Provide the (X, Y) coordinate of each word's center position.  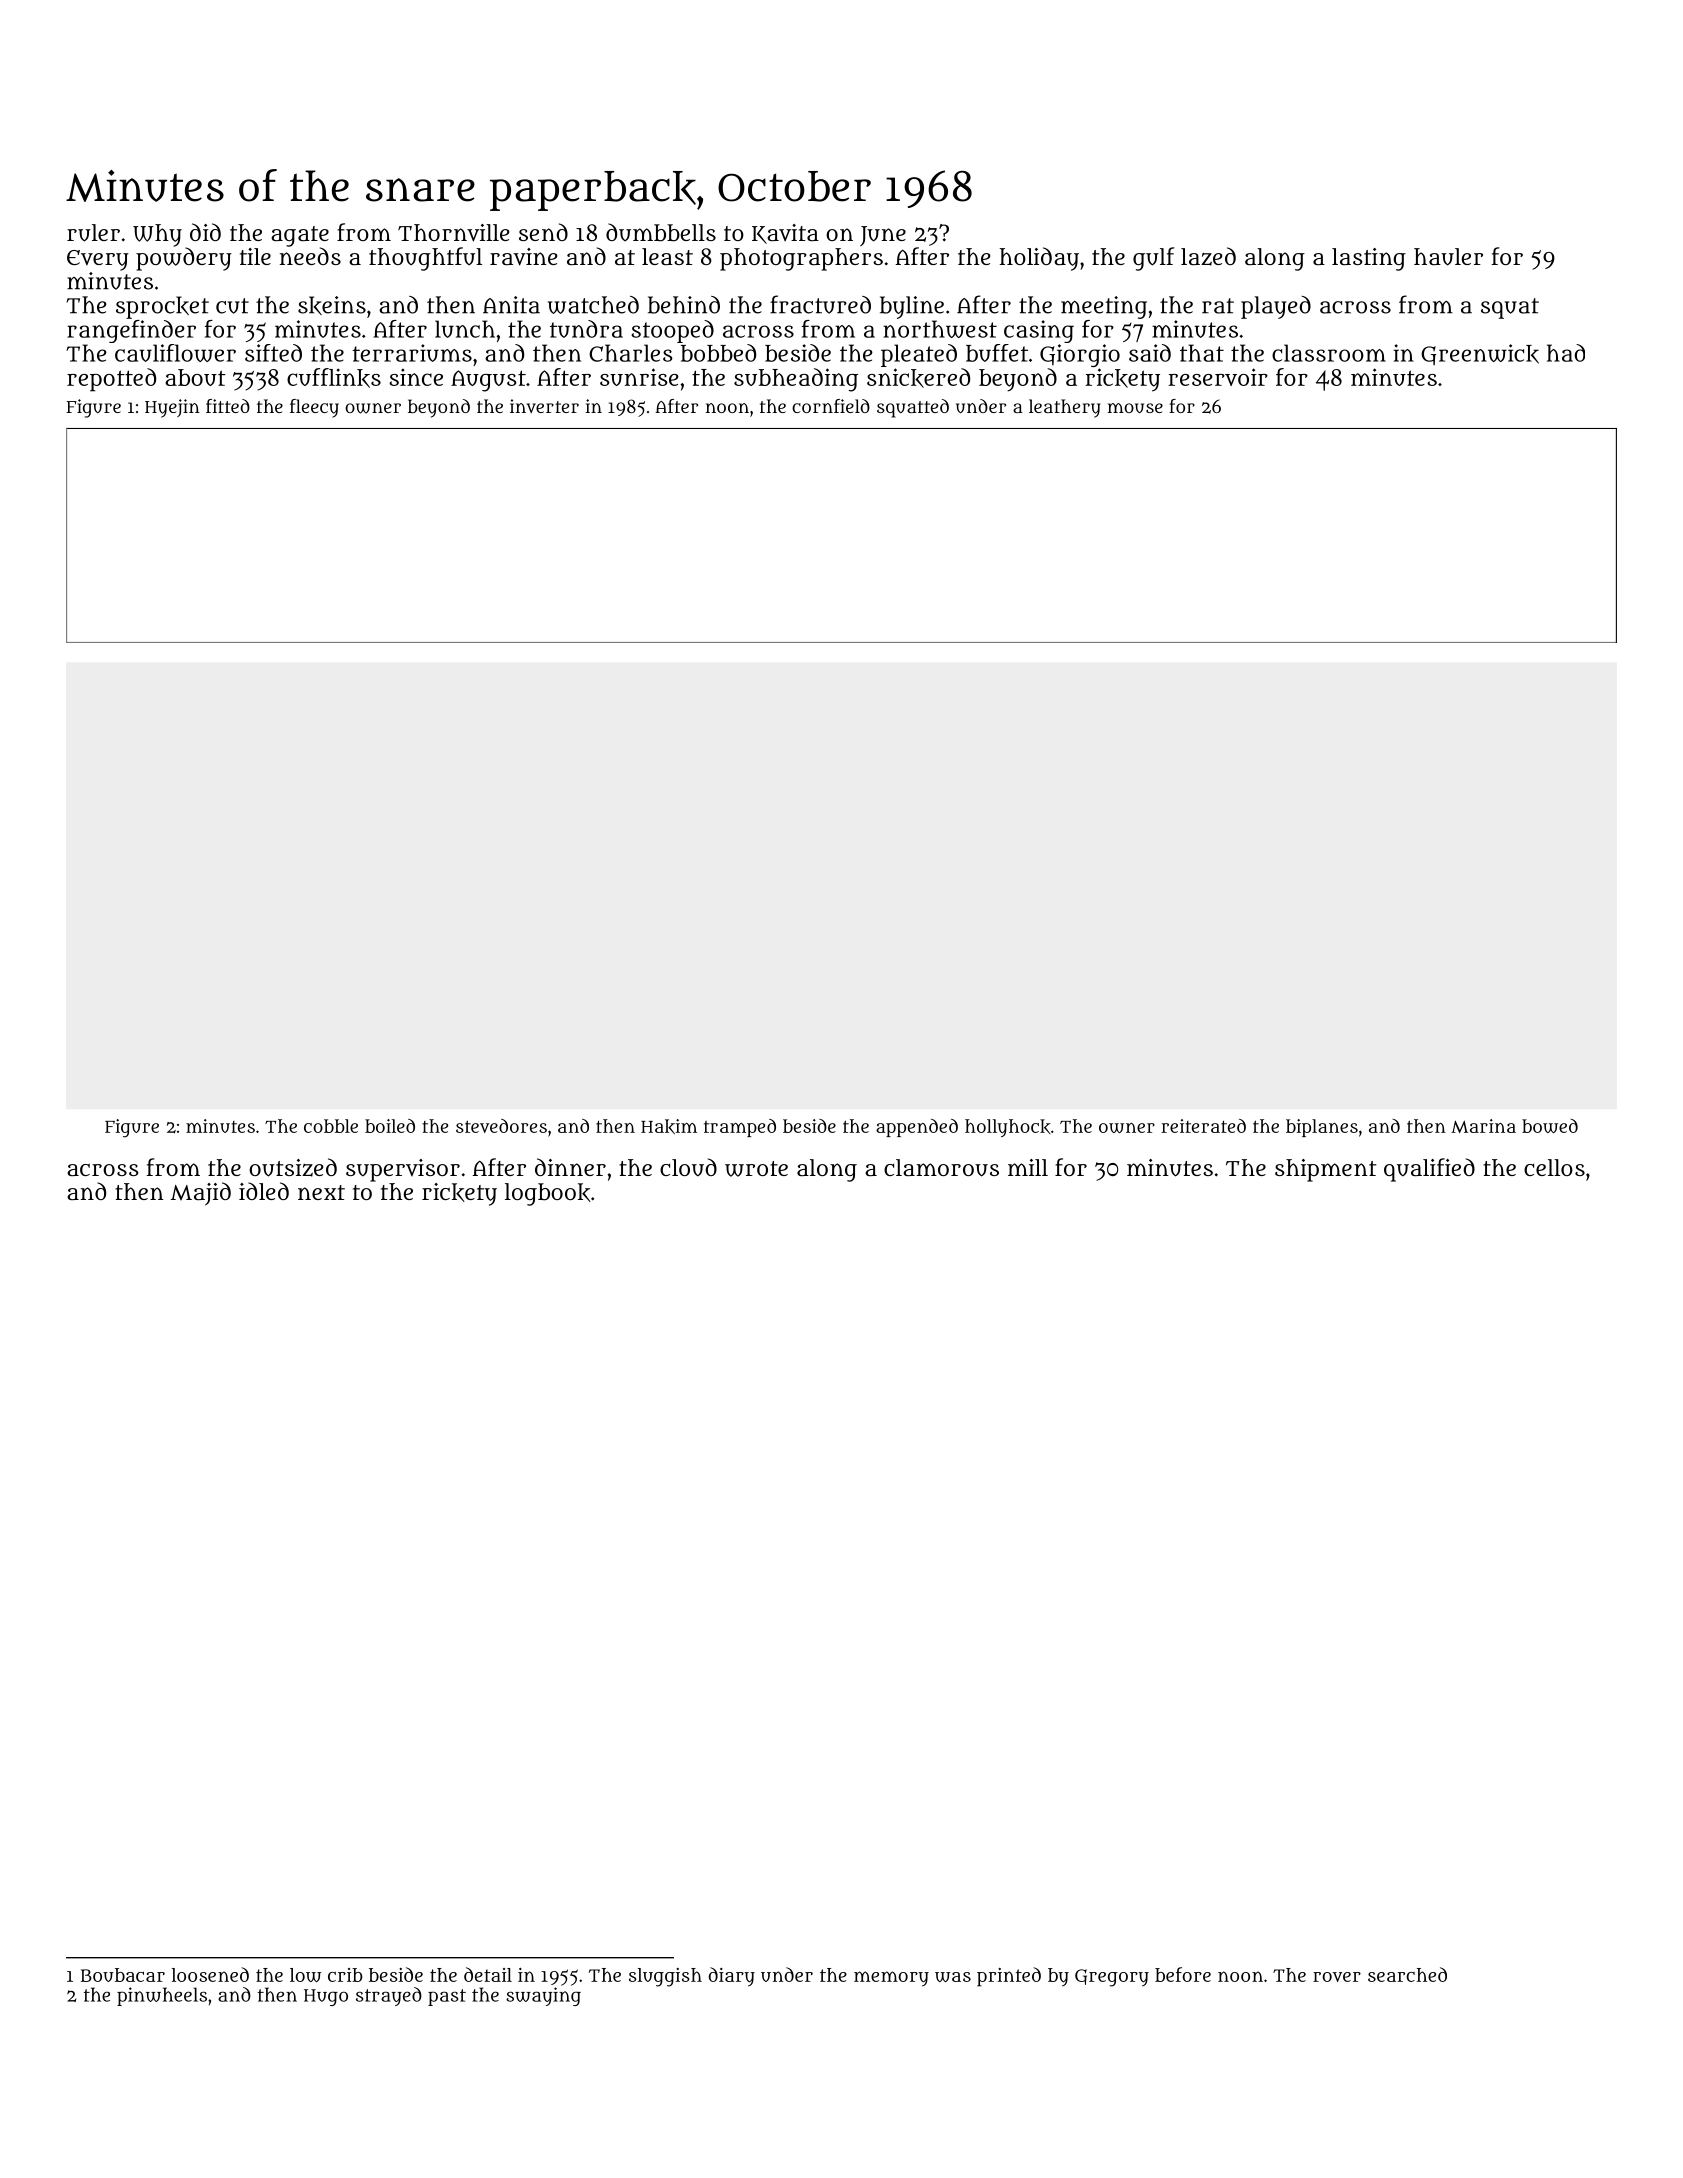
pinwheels (162, 1996)
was (953, 1977)
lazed (1208, 256)
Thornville (454, 233)
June (883, 236)
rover (1337, 1977)
